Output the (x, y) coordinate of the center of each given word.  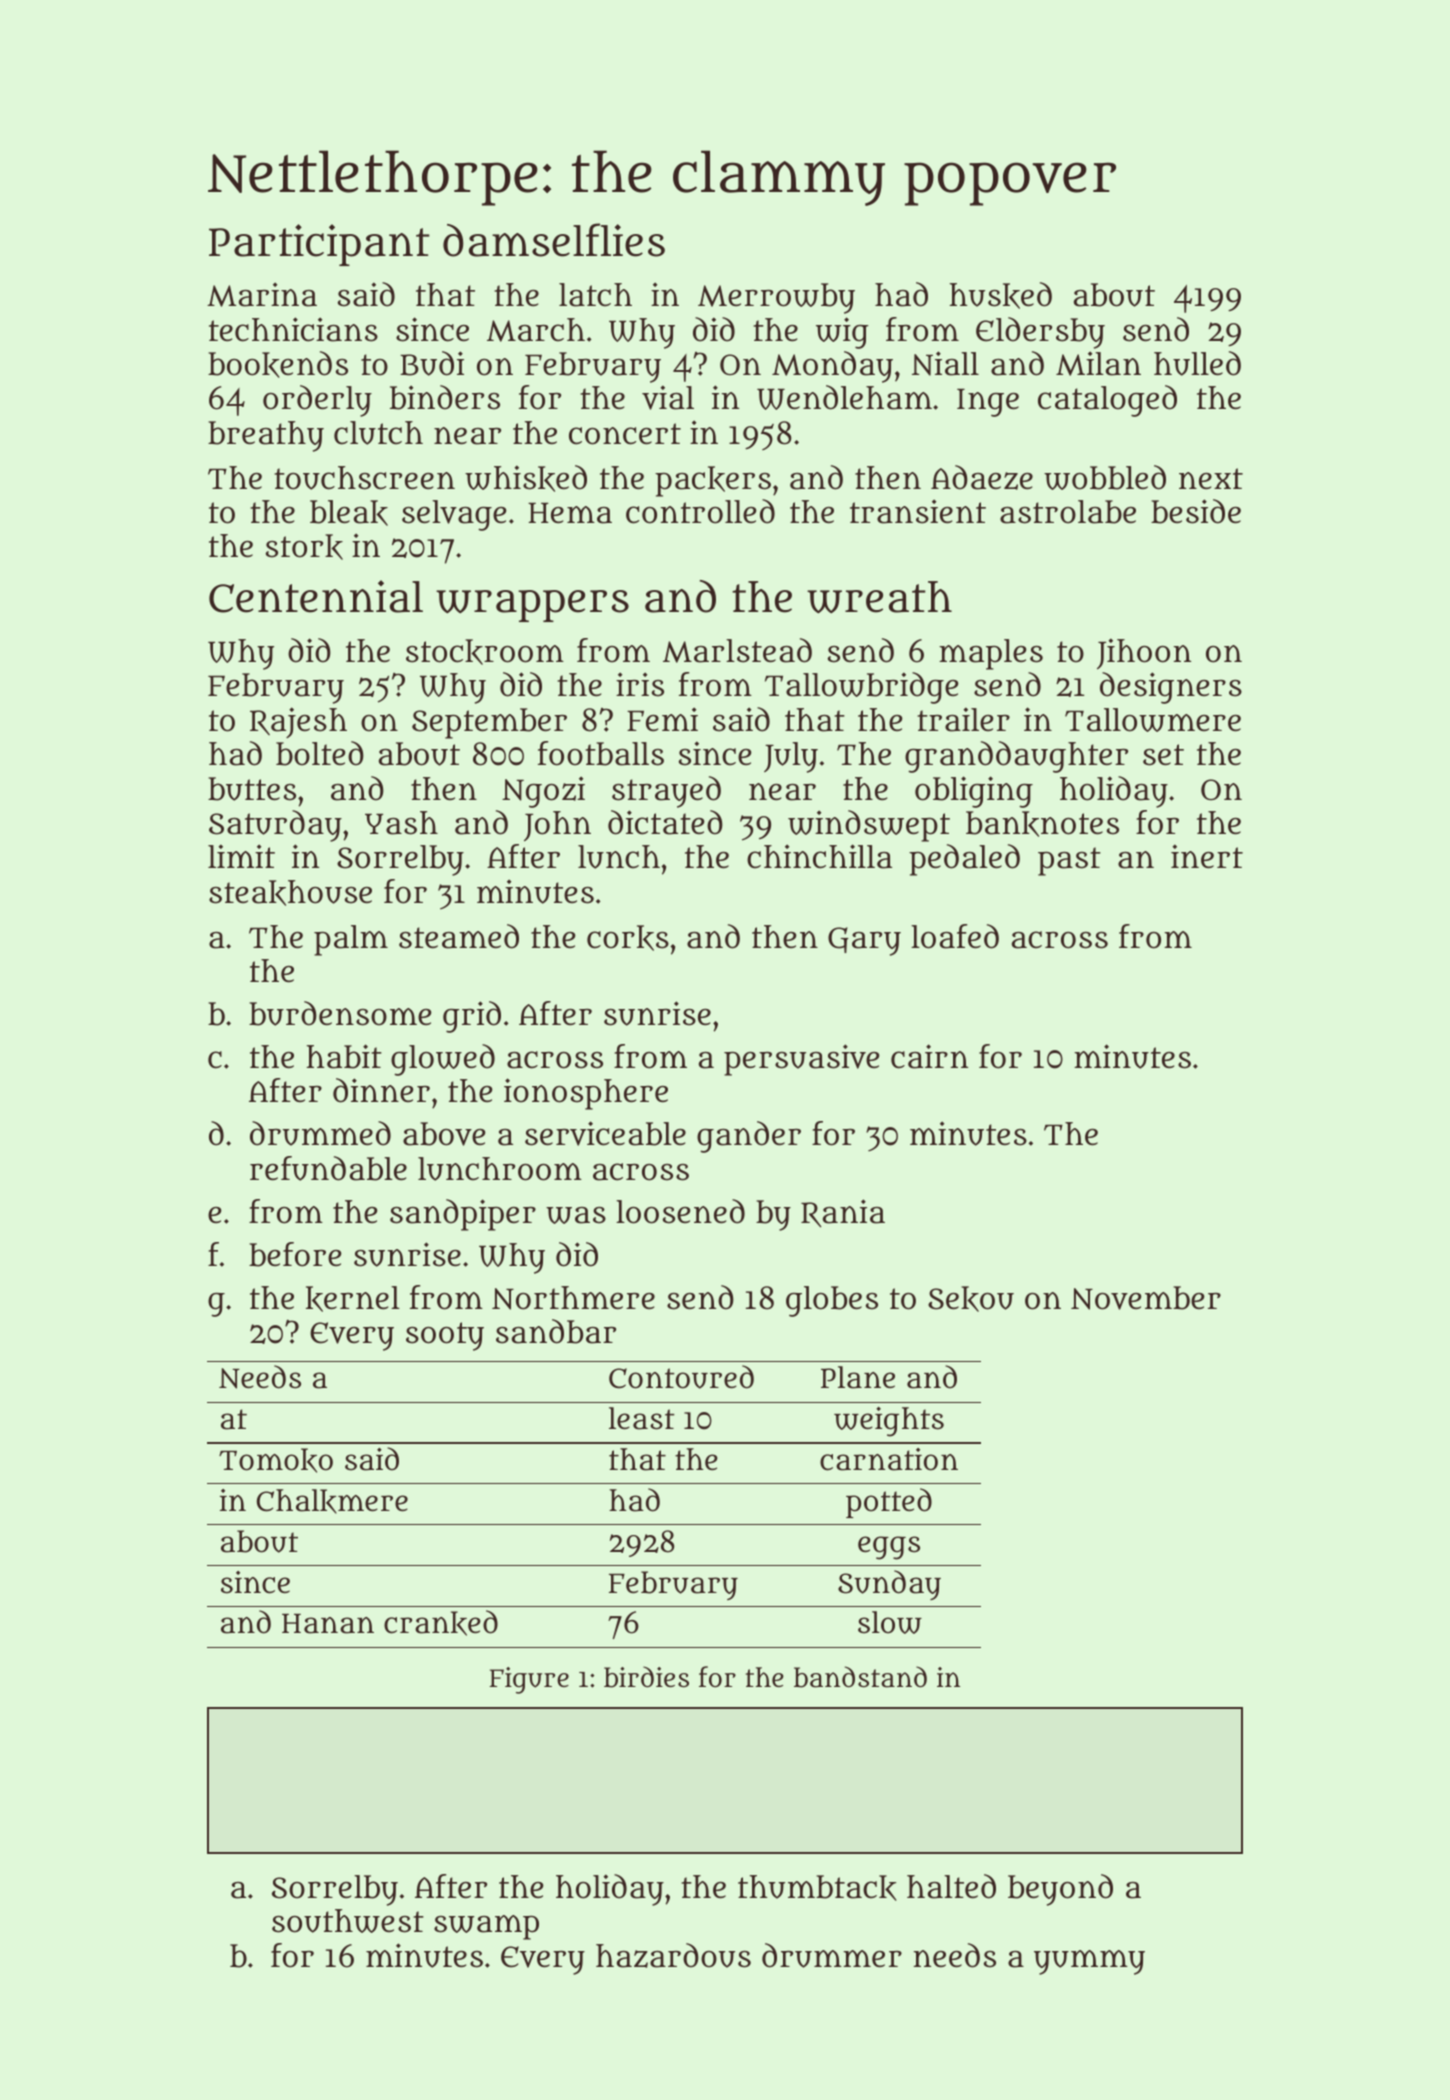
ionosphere (586, 1094)
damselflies (554, 240)
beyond (1060, 1890)
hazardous (673, 1955)
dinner (381, 1090)
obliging (974, 792)
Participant (319, 245)
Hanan (328, 1624)
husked (1000, 295)
